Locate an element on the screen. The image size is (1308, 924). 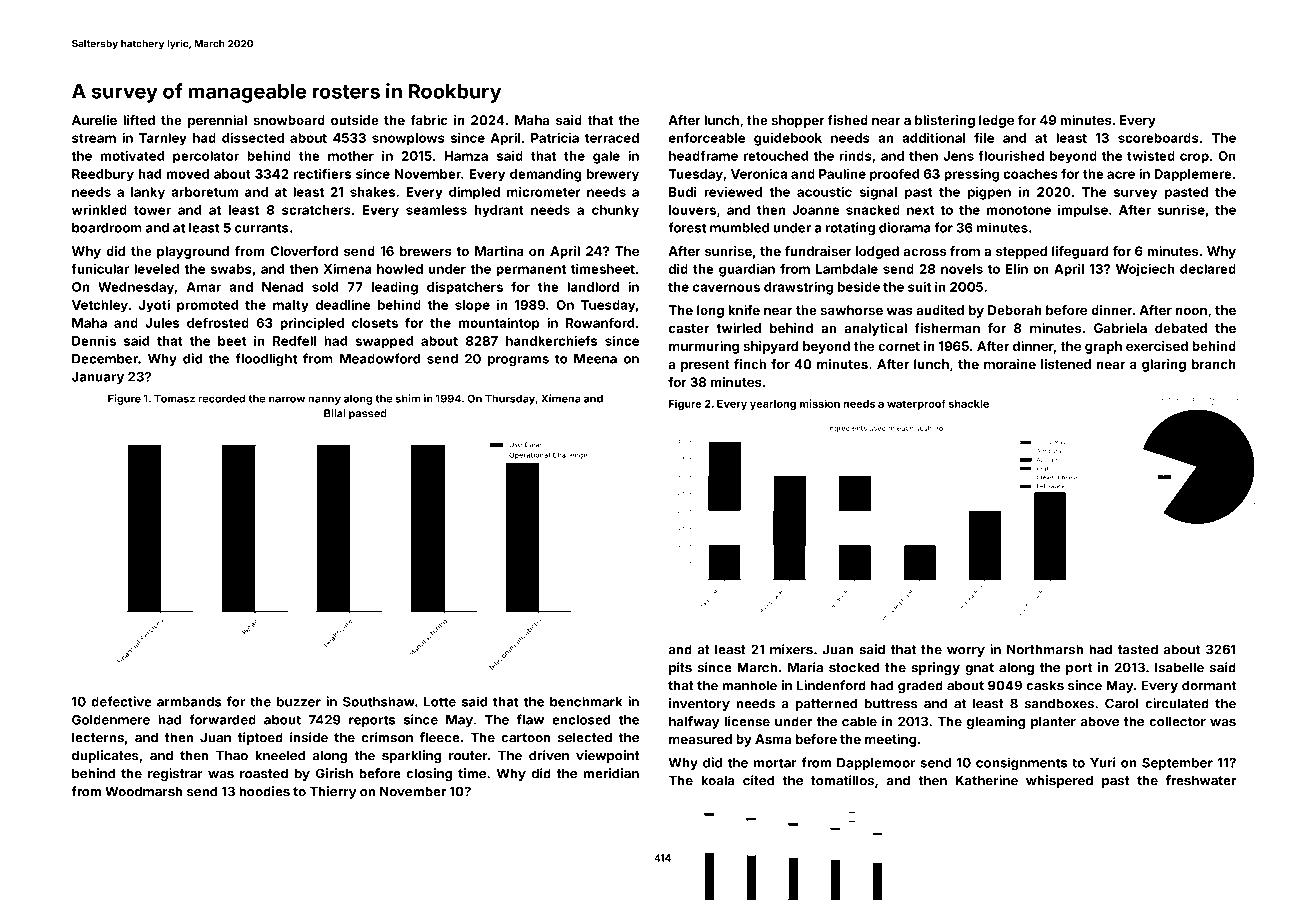
impulse is located at coordinates (1083, 211).
